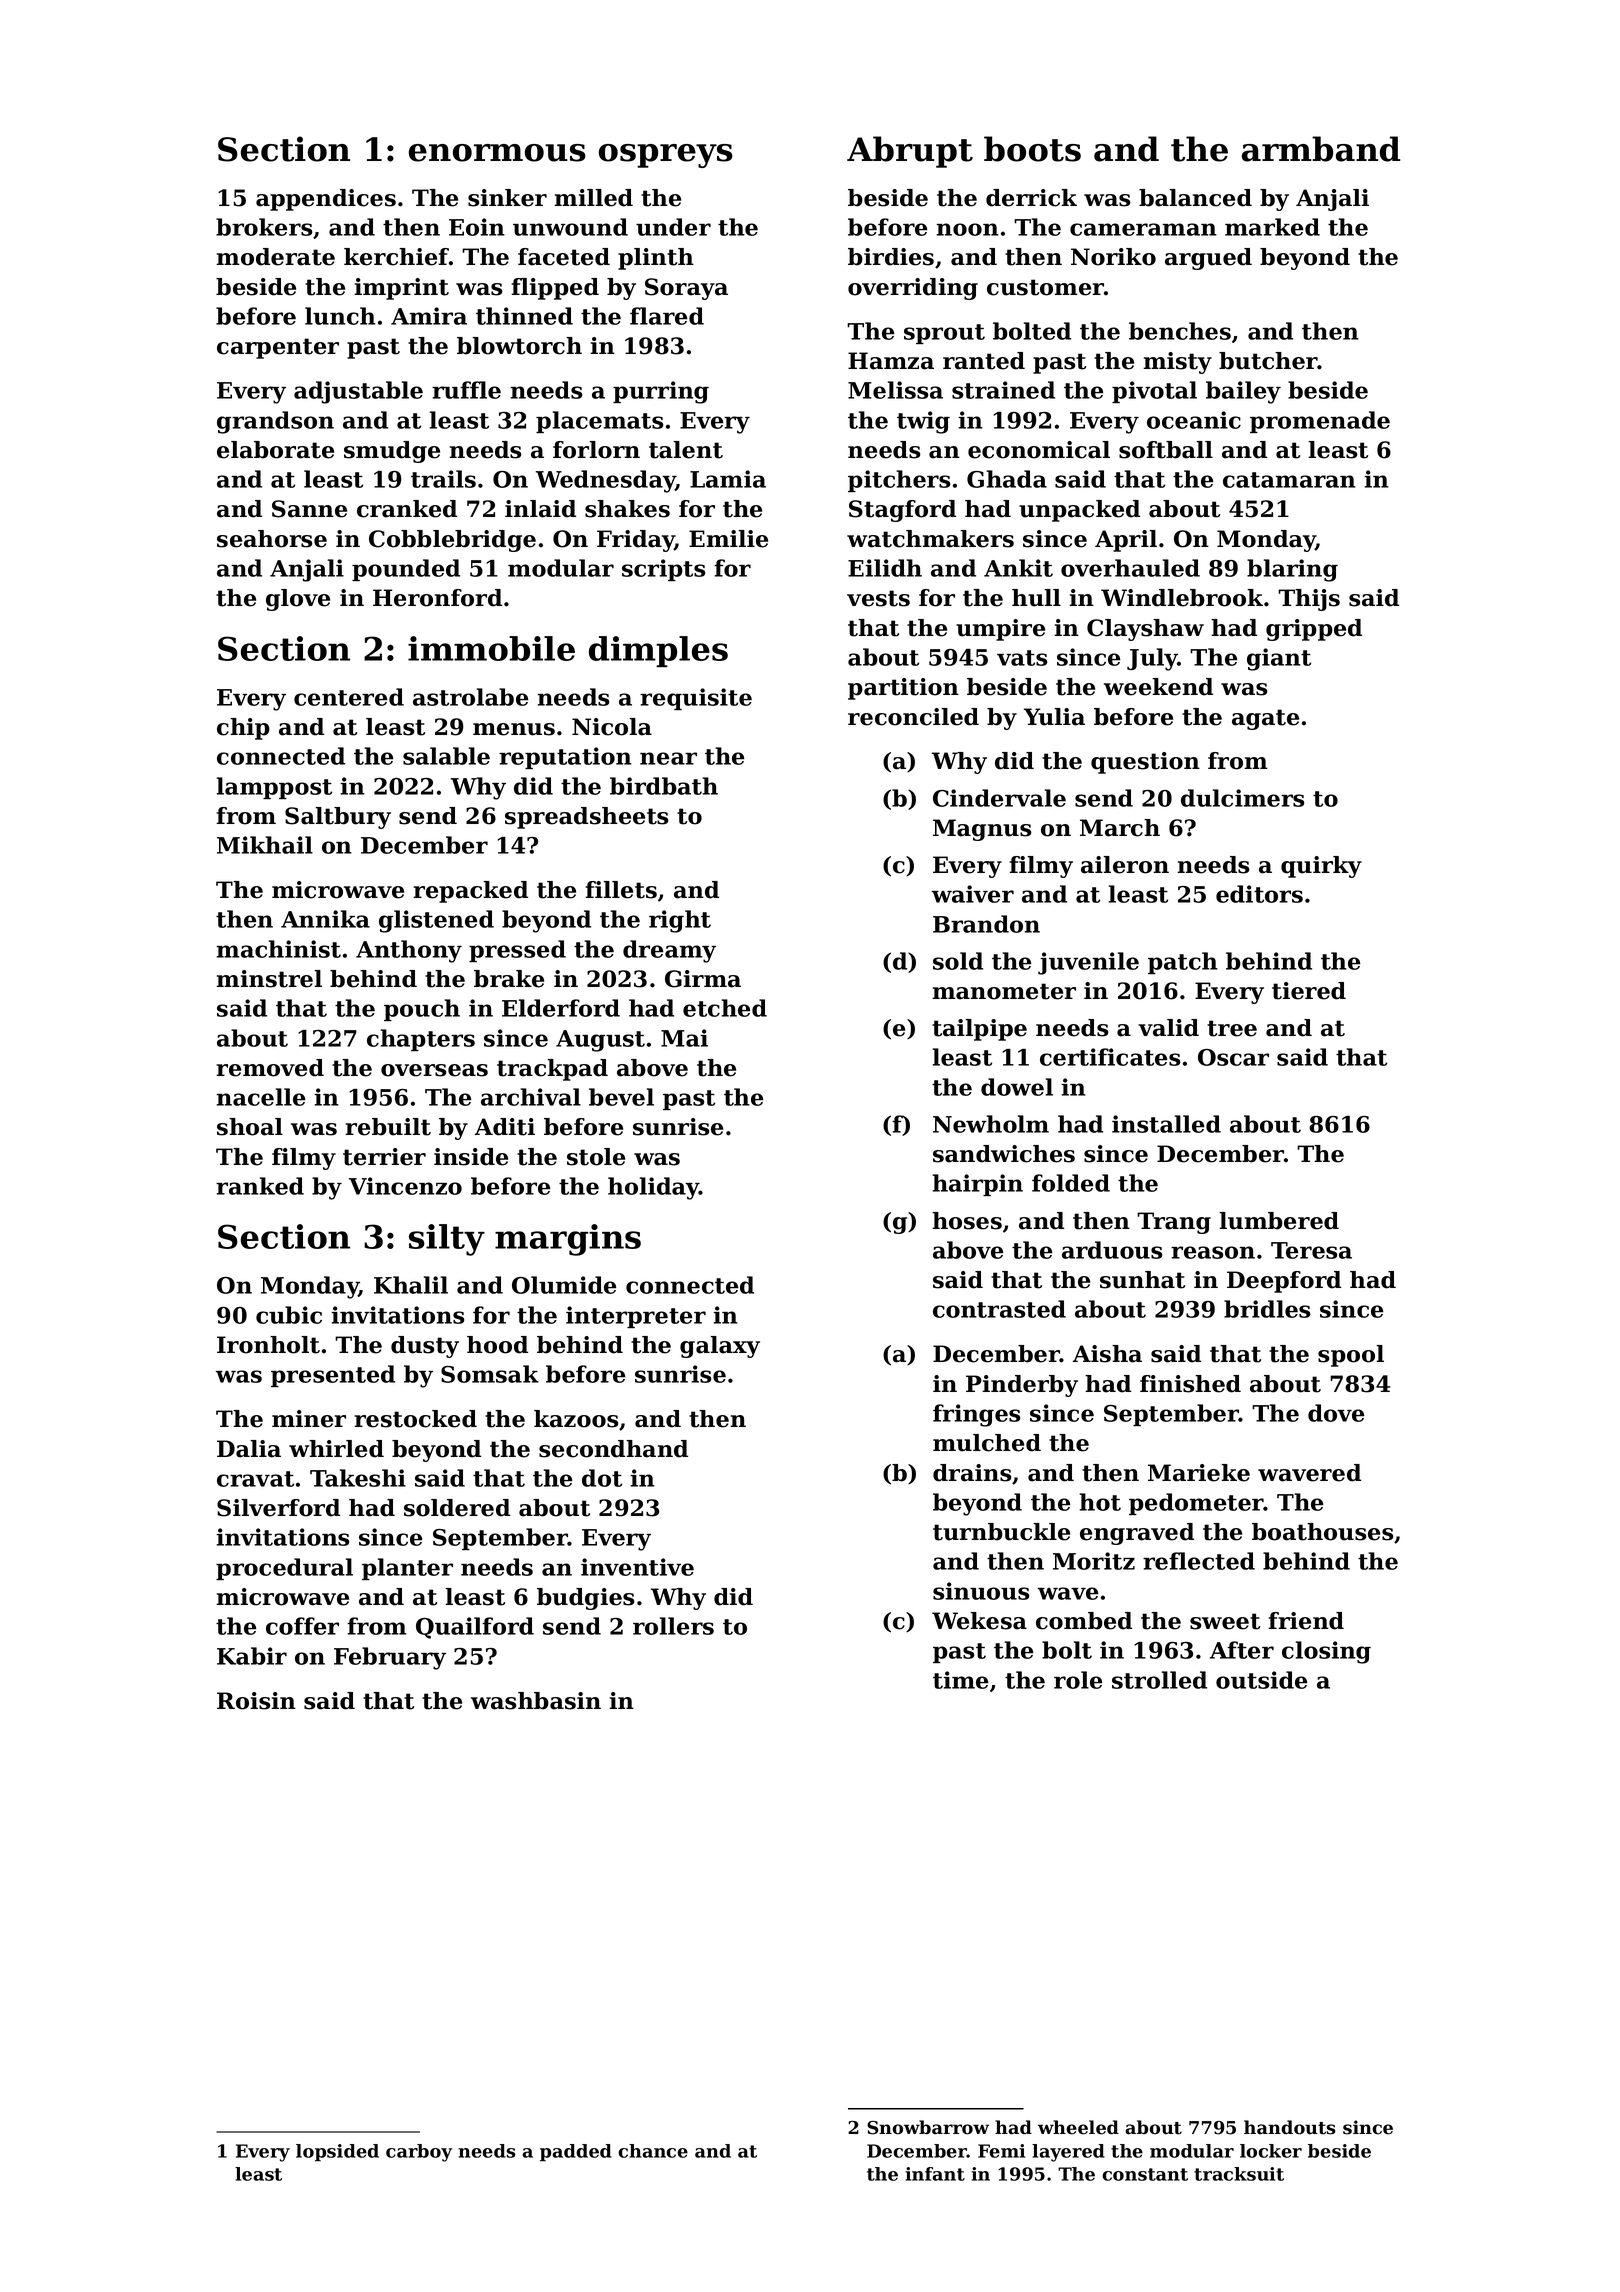  What do you see at coordinates (1168, 1028) in the screenshot?
I see `valid` at bounding box center [1168, 1028].
